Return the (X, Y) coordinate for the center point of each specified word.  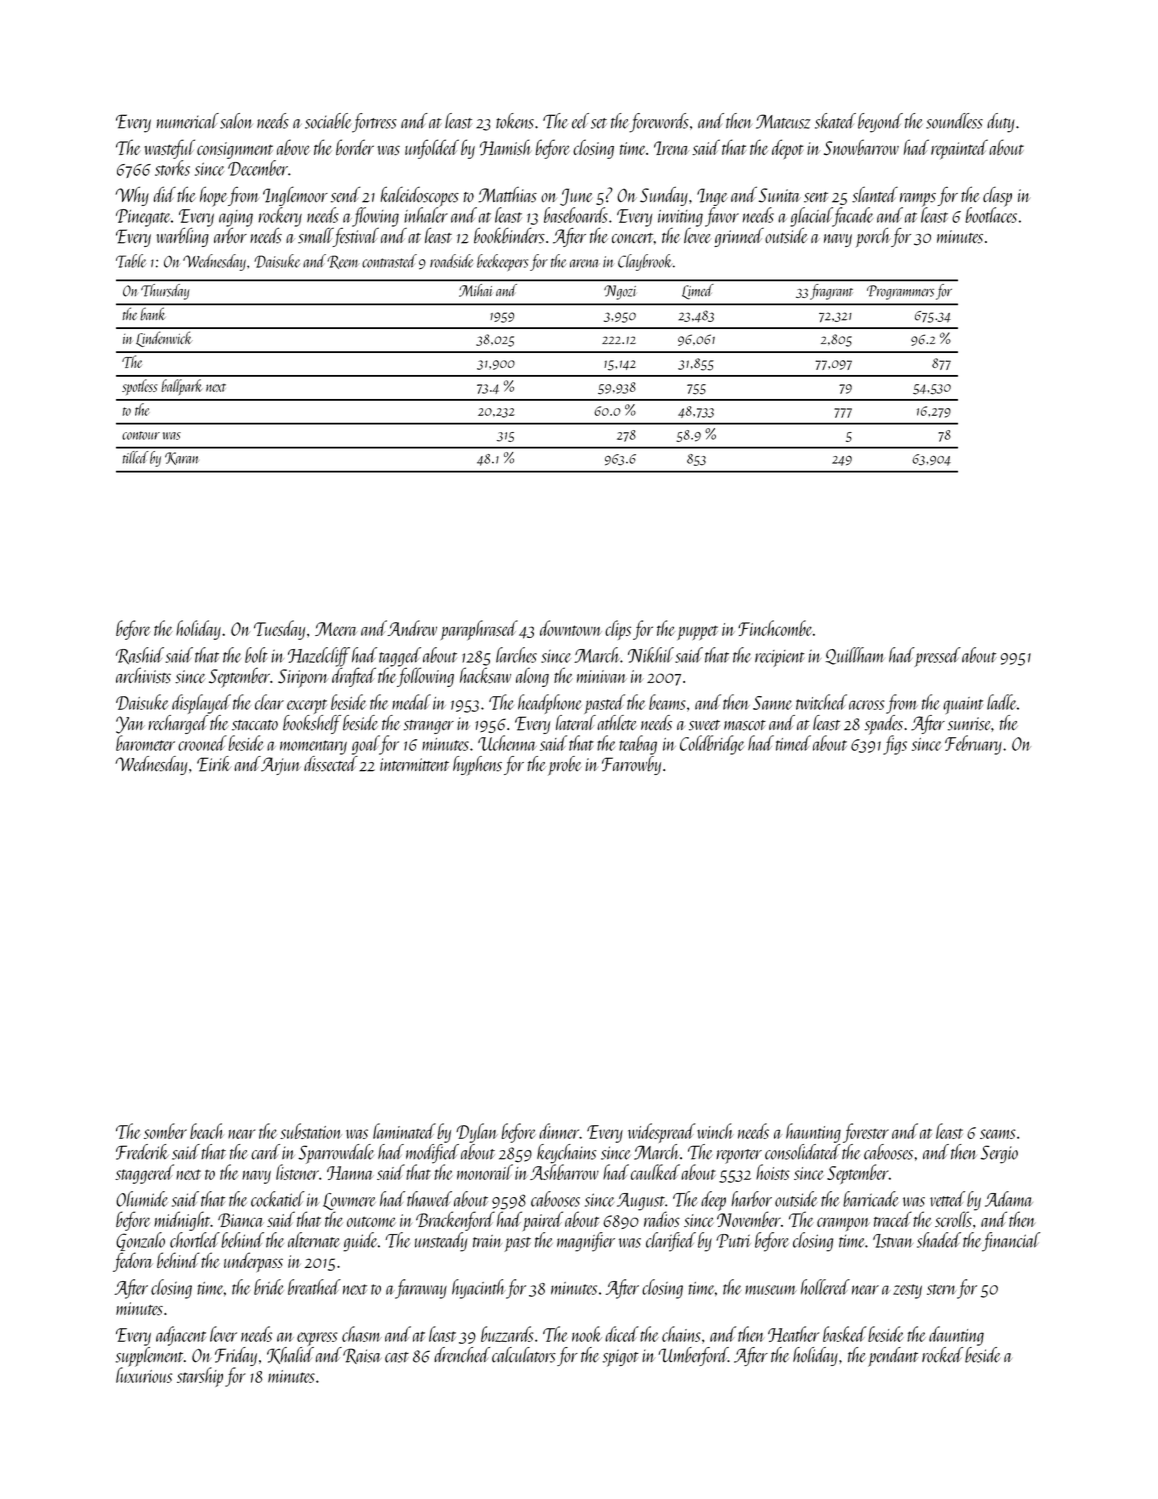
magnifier (586, 1242)
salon (236, 121)
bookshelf (312, 724)
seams (998, 1134)
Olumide (142, 1199)
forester (866, 1133)
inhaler (426, 215)
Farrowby (631, 765)
